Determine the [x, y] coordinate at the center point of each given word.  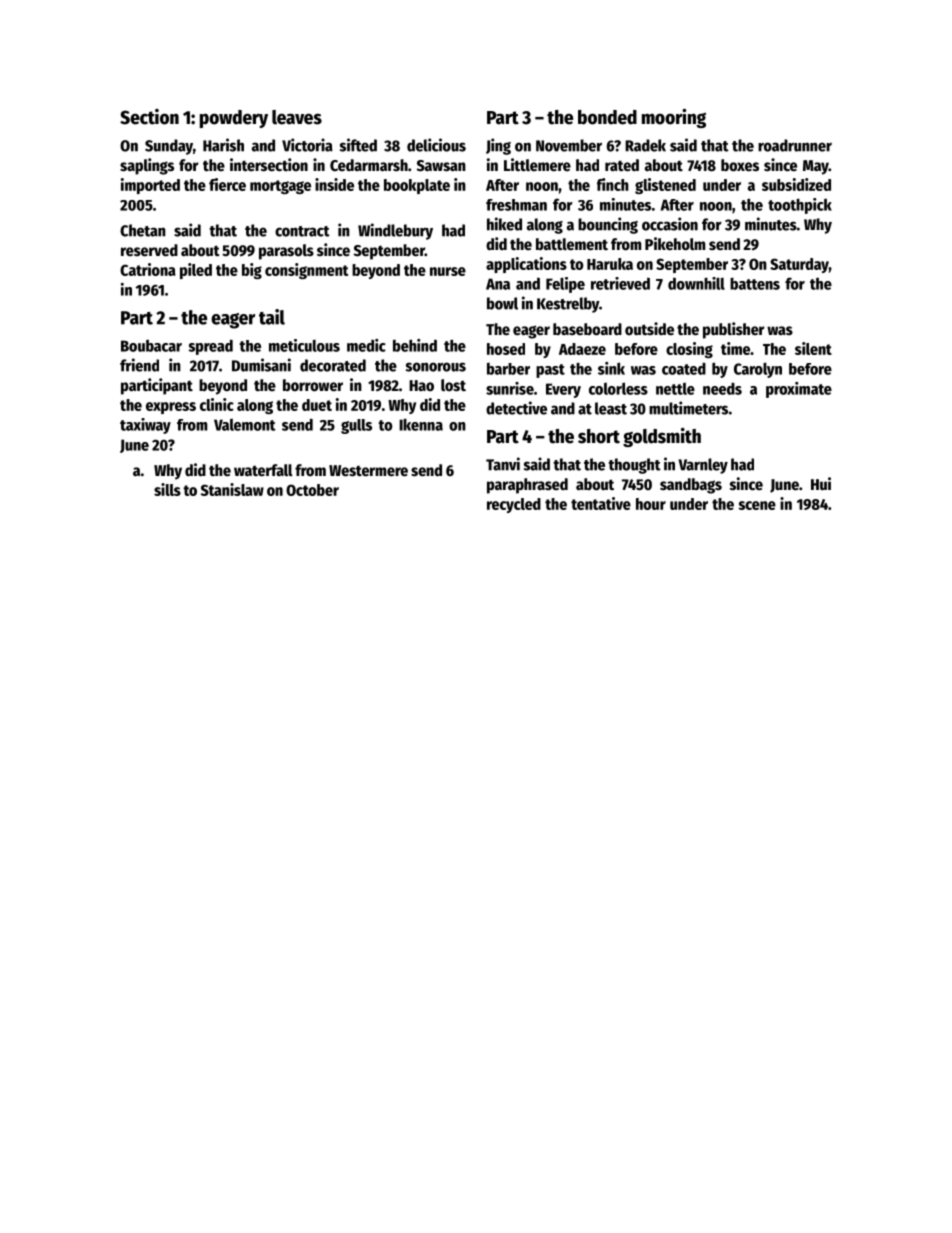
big [252, 271]
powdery [234, 119]
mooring [674, 118]
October [312, 490]
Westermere [368, 471]
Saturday [799, 265]
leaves [297, 117]
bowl [502, 303]
